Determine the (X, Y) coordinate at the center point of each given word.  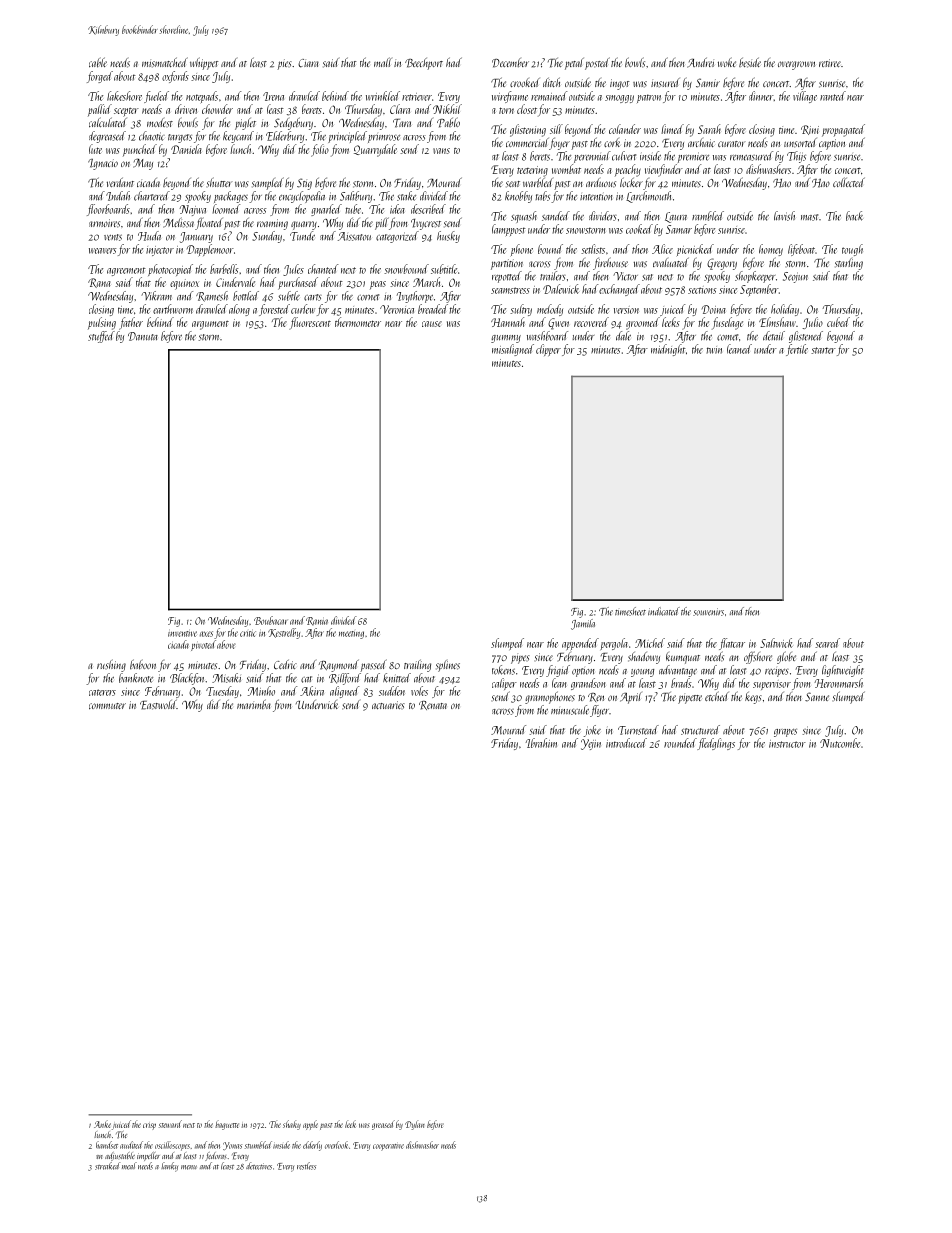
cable (98, 62)
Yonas (232, 1146)
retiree (830, 63)
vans (441, 151)
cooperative (388, 1147)
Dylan (415, 1125)
